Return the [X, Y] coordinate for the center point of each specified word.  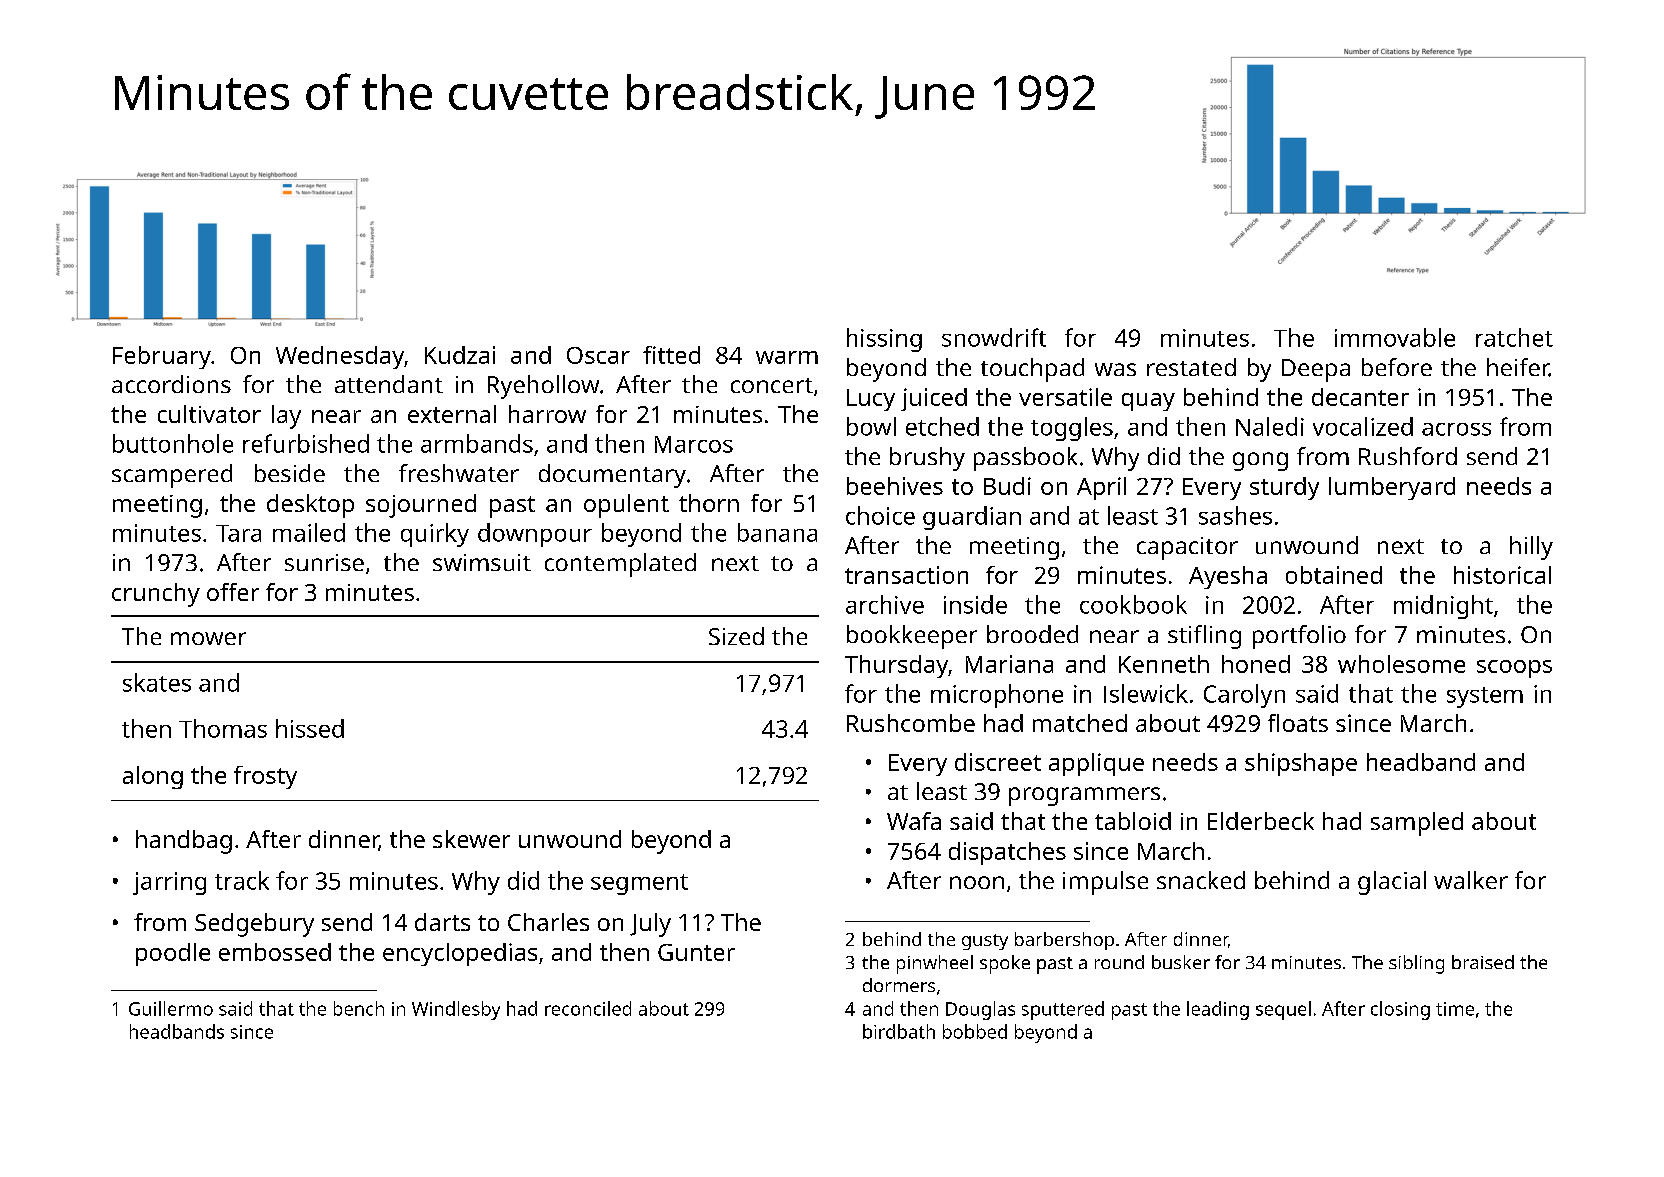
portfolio [1299, 637]
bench [359, 1008]
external [452, 414]
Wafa [914, 821]
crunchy [156, 595]
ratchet [1514, 337]
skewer [471, 839]
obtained [1334, 575]
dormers [899, 985]
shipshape [1301, 764]
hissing [884, 340]
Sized [736, 636]
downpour [535, 535]
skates [157, 682]
